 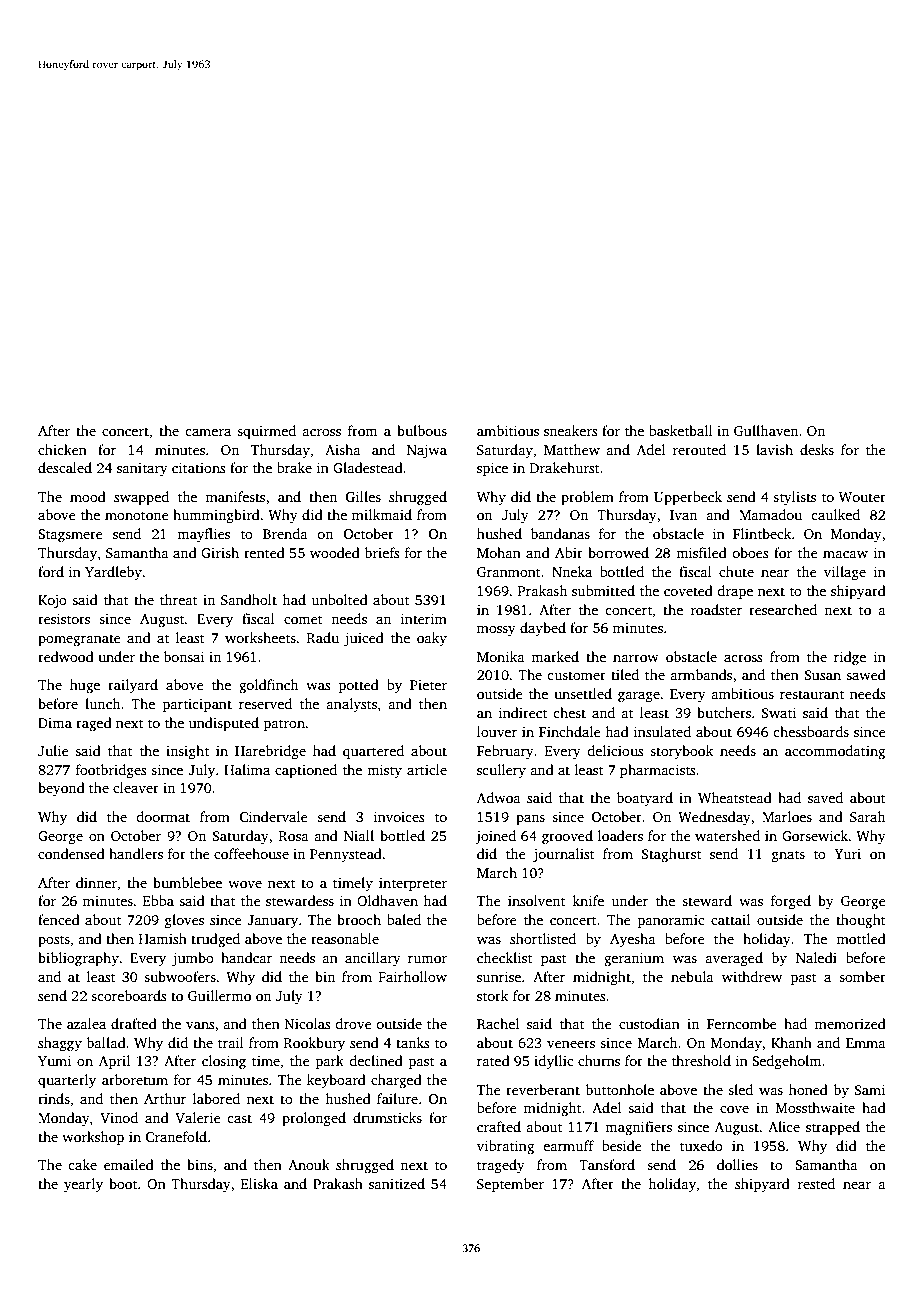 What do you see at coordinates (570, 430) in the screenshot?
I see `sneakers` at bounding box center [570, 430].
